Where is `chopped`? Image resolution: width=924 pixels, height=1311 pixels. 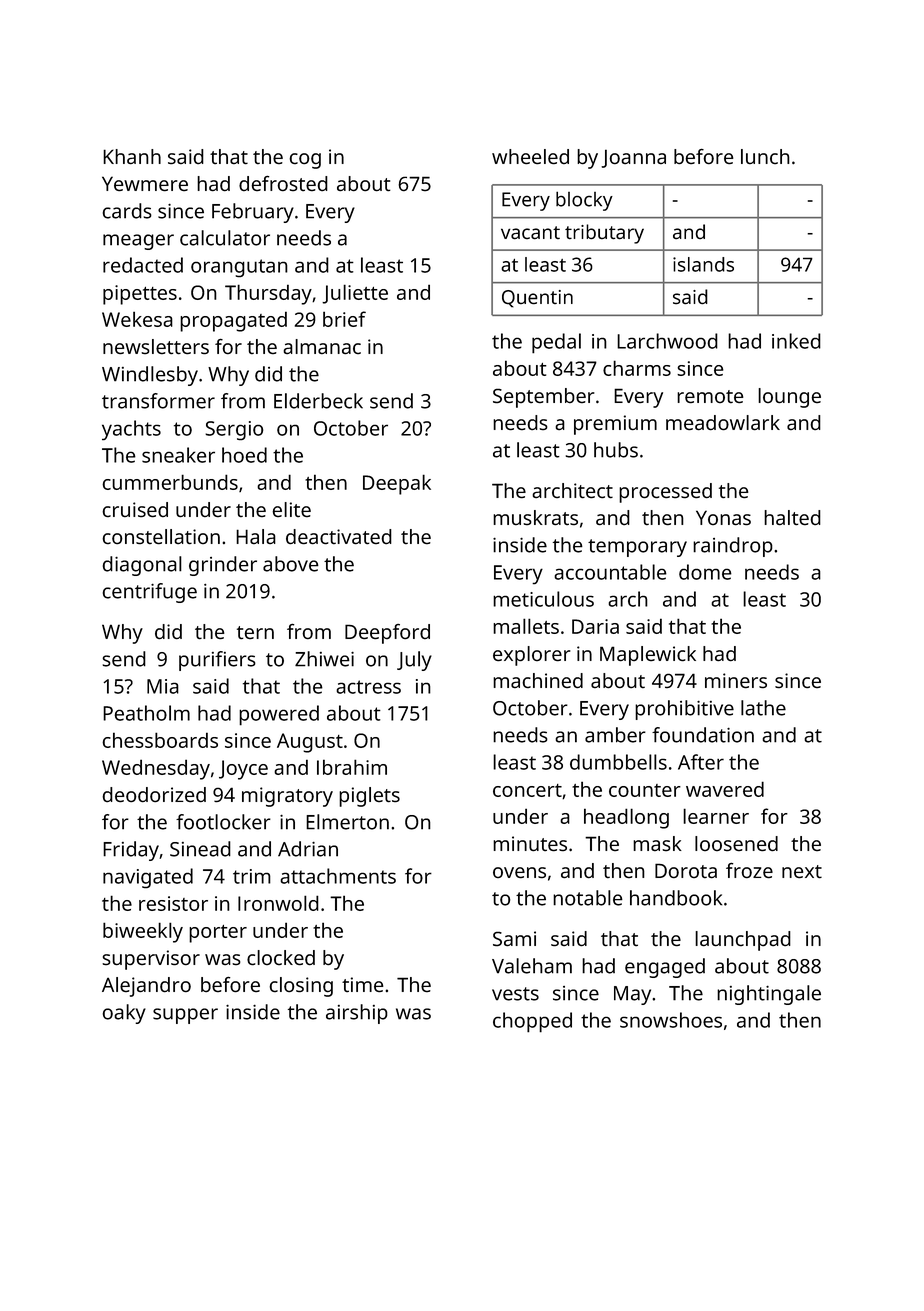
chopped is located at coordinates (532, 1022).
